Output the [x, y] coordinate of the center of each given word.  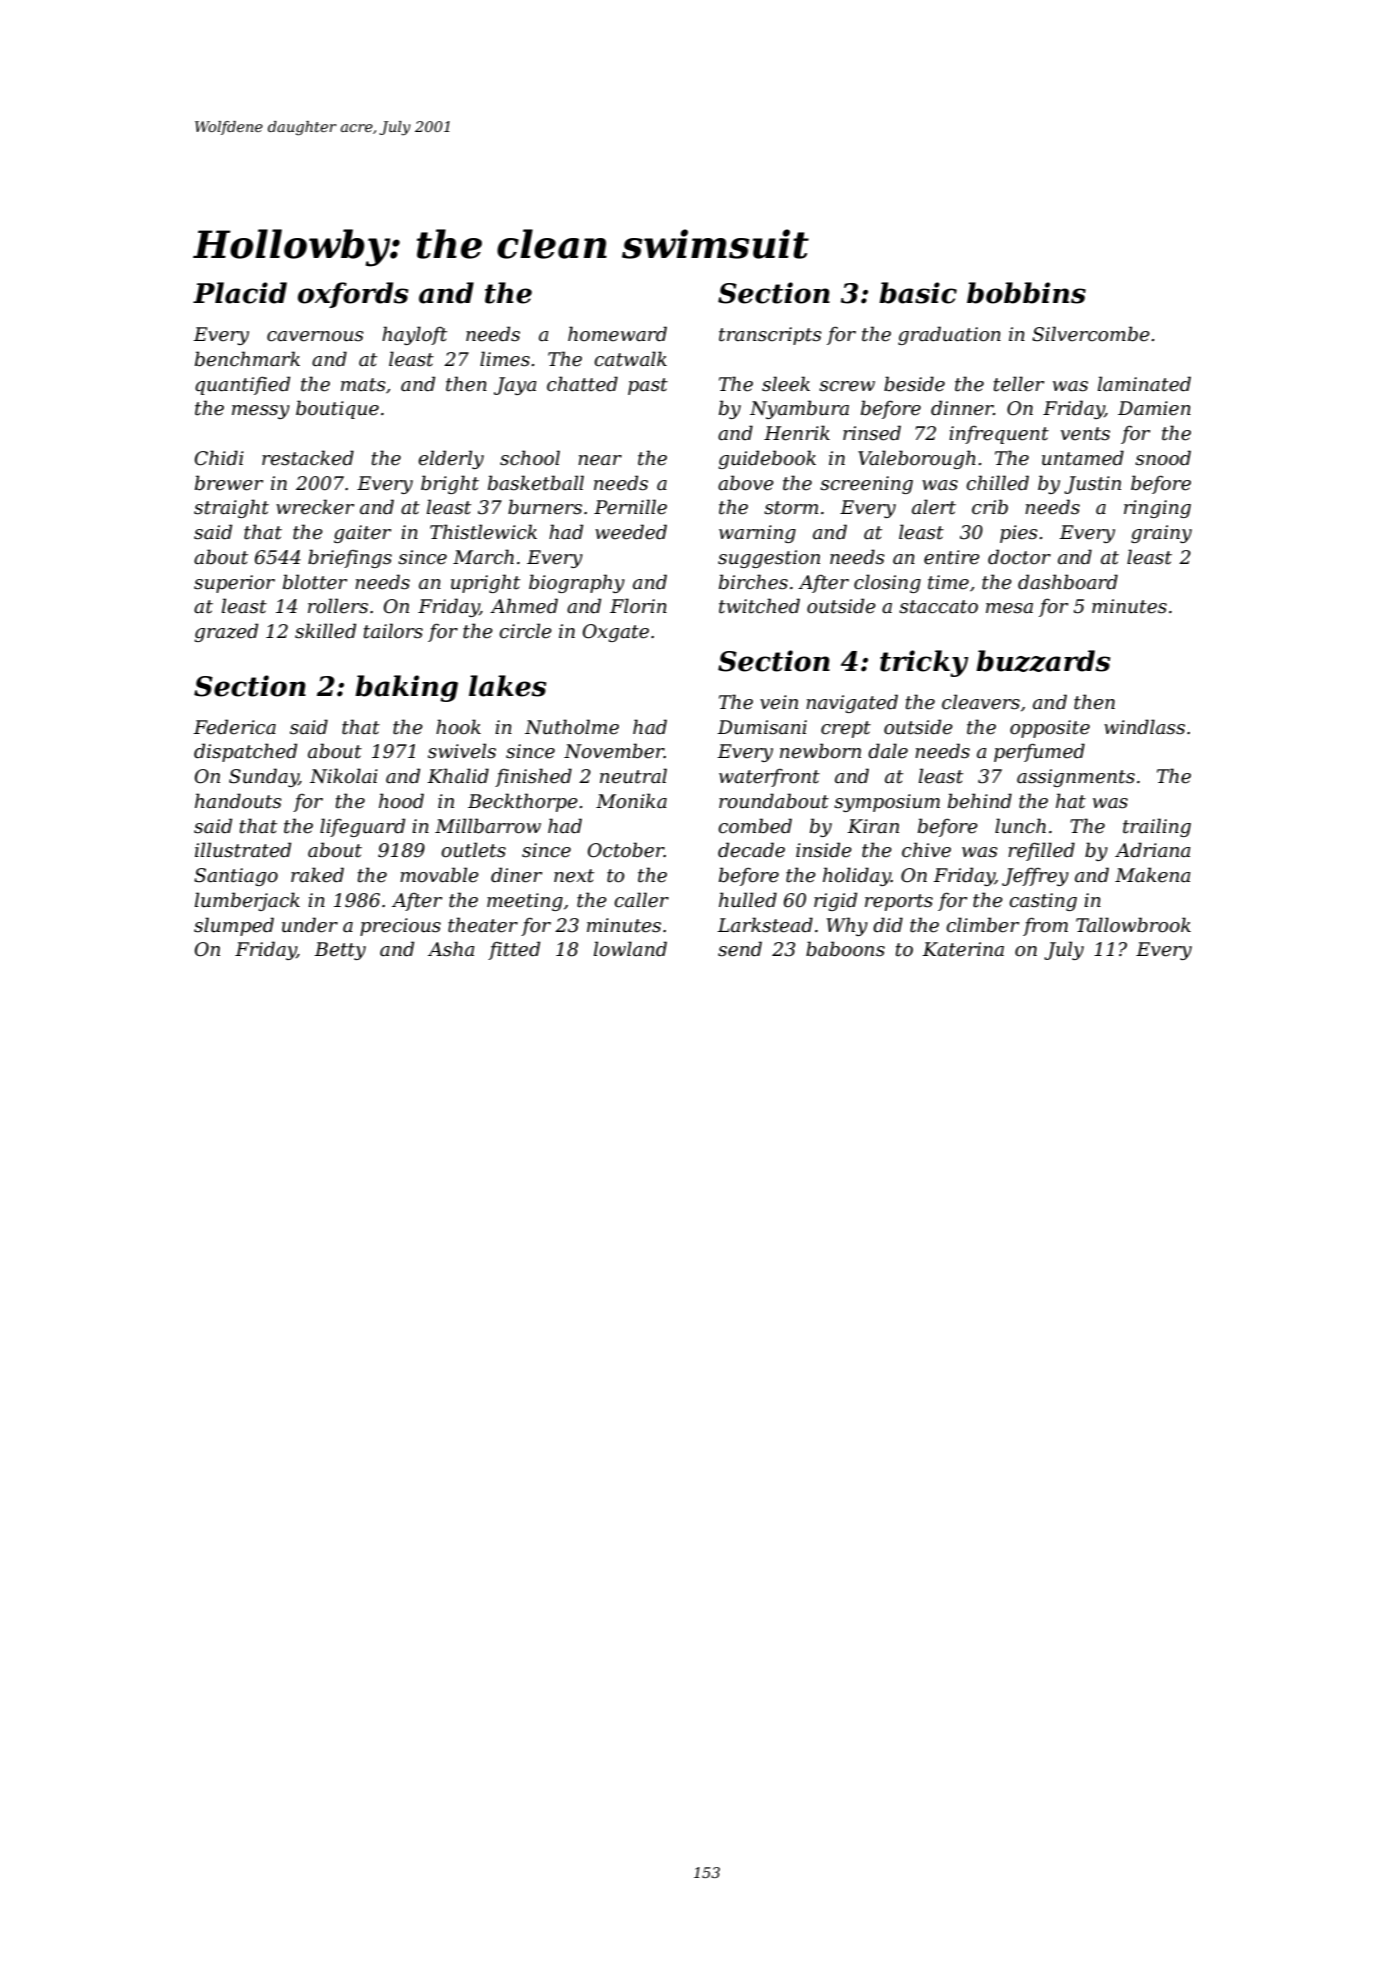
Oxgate [616, 633]
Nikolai [344, 776]
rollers [338, 606]
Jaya [515, 386]
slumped [234, 926]
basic [918, 293]
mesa [1009, 608]
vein [779, 702]
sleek [786, 384]
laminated [1144, 384]
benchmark [247, 359]
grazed [226, 632]
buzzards [1043, 661]
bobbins [1026, 293]
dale [888, 751]
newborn [820, 751]
